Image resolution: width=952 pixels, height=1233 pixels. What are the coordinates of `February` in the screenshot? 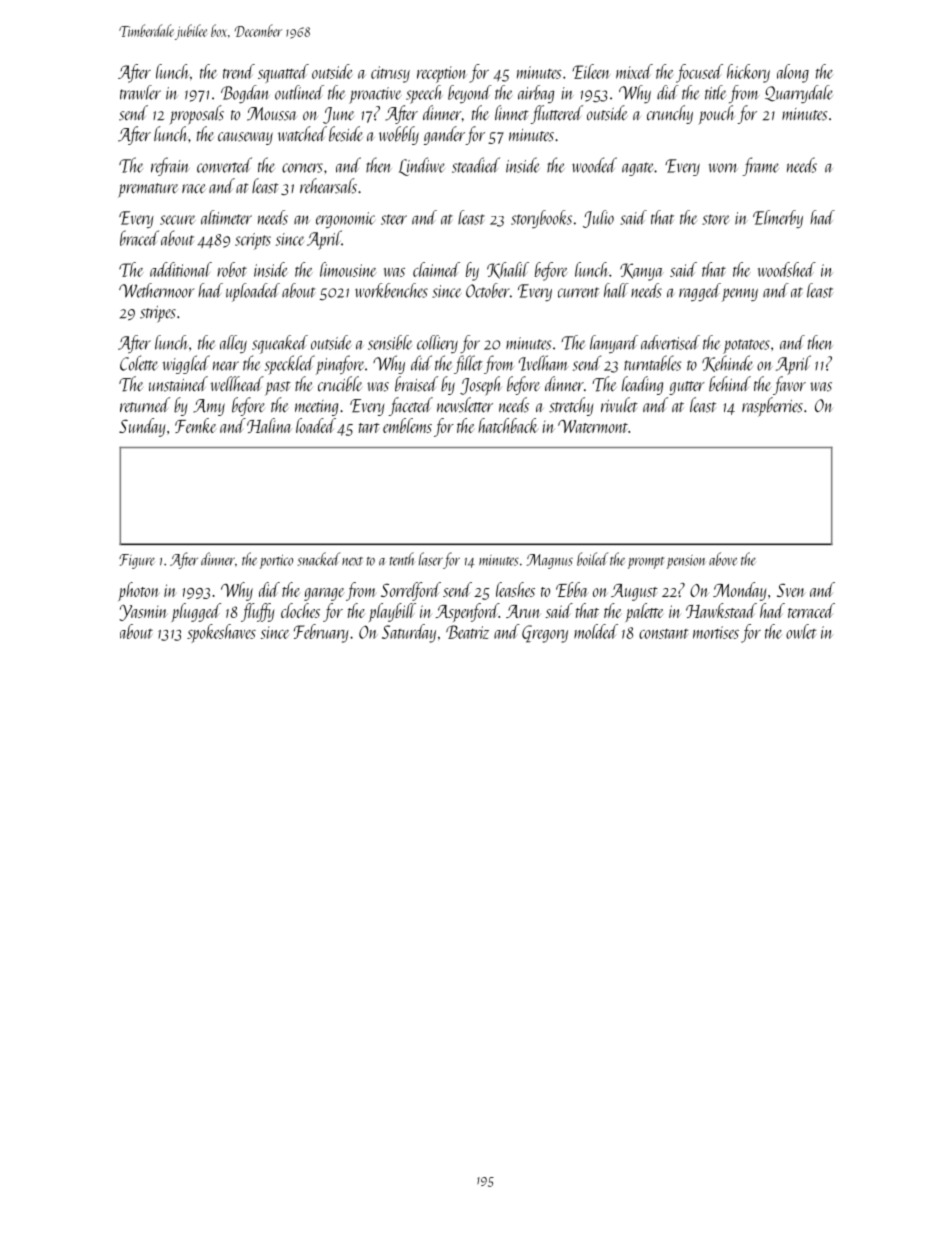 It's located at (321, 633).
